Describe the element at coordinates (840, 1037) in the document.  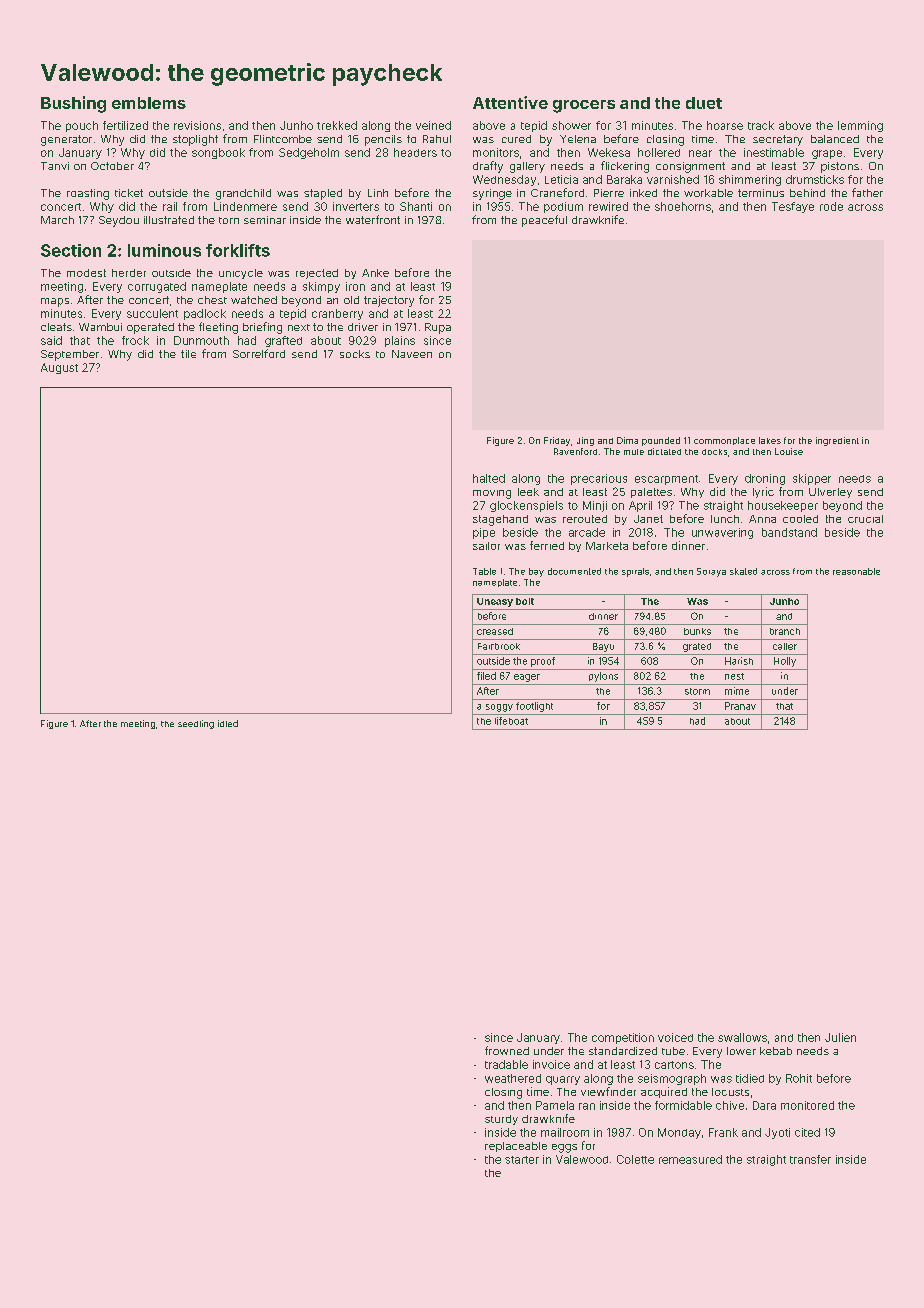
I see `Julien` at that location.
